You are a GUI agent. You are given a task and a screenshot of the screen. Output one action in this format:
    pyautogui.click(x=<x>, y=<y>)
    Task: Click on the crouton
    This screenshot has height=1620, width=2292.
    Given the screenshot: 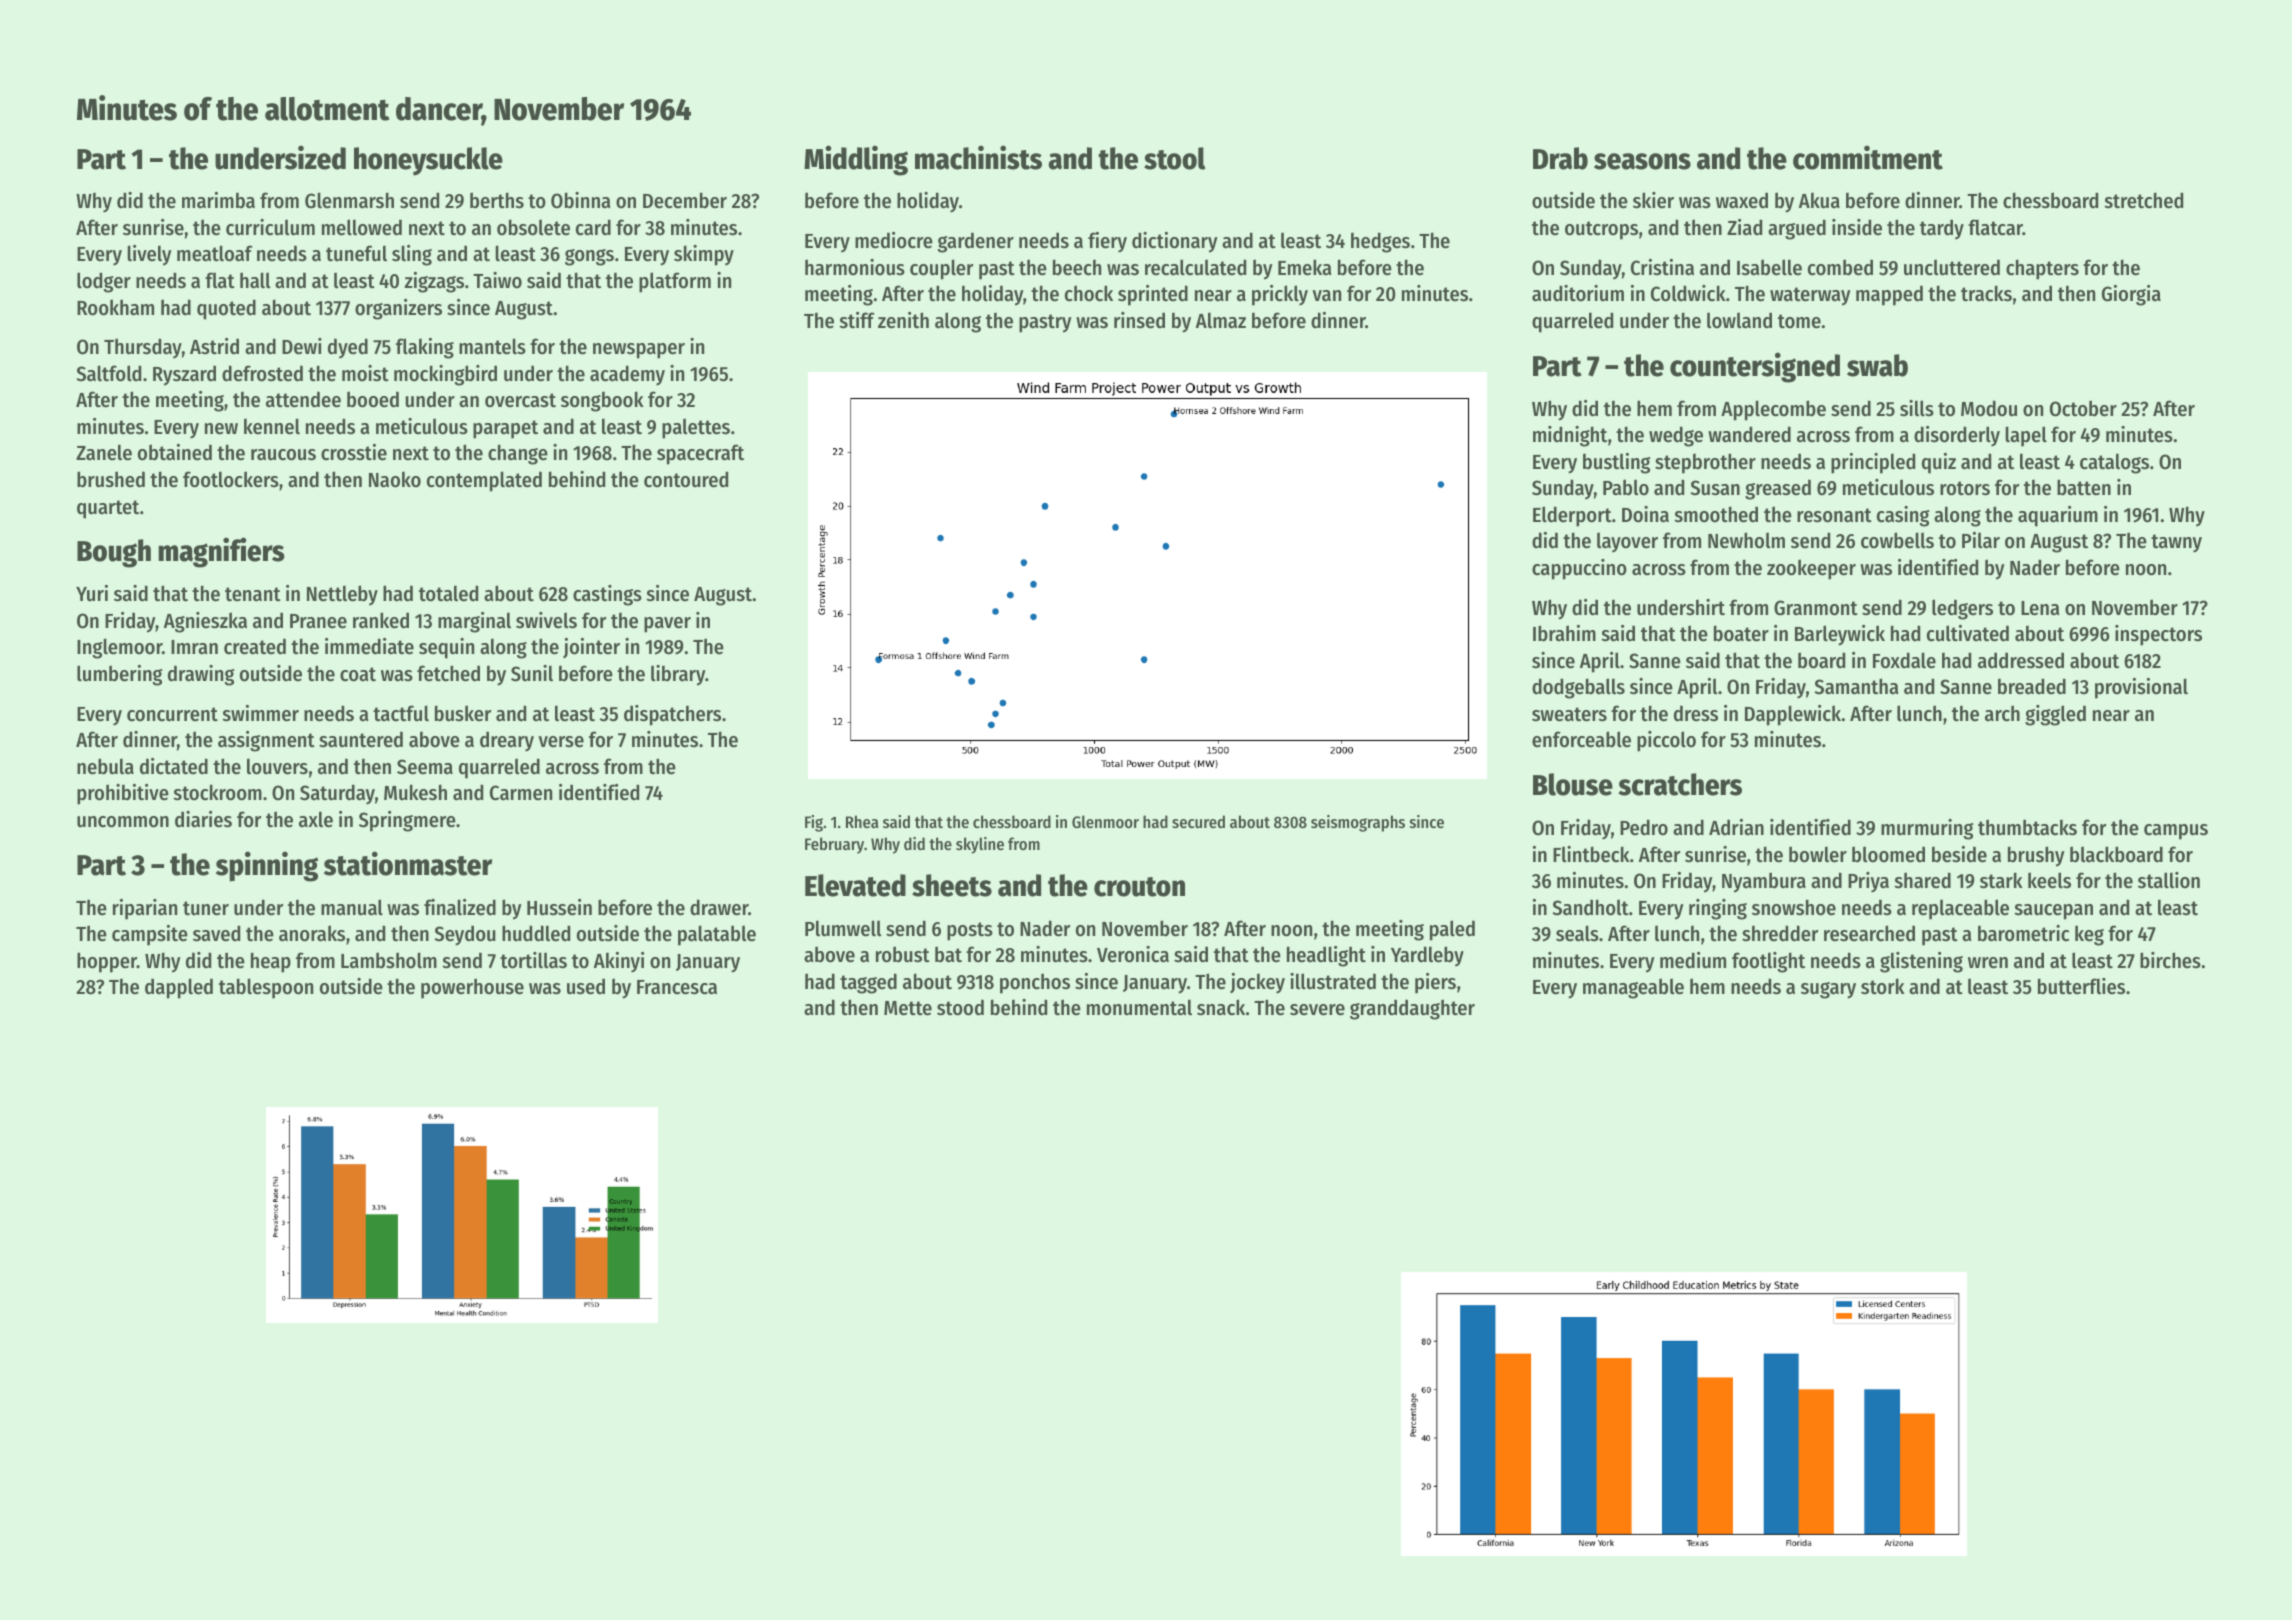 What is the action you would take?
    pyautogui.click(x=1139, y=887)
